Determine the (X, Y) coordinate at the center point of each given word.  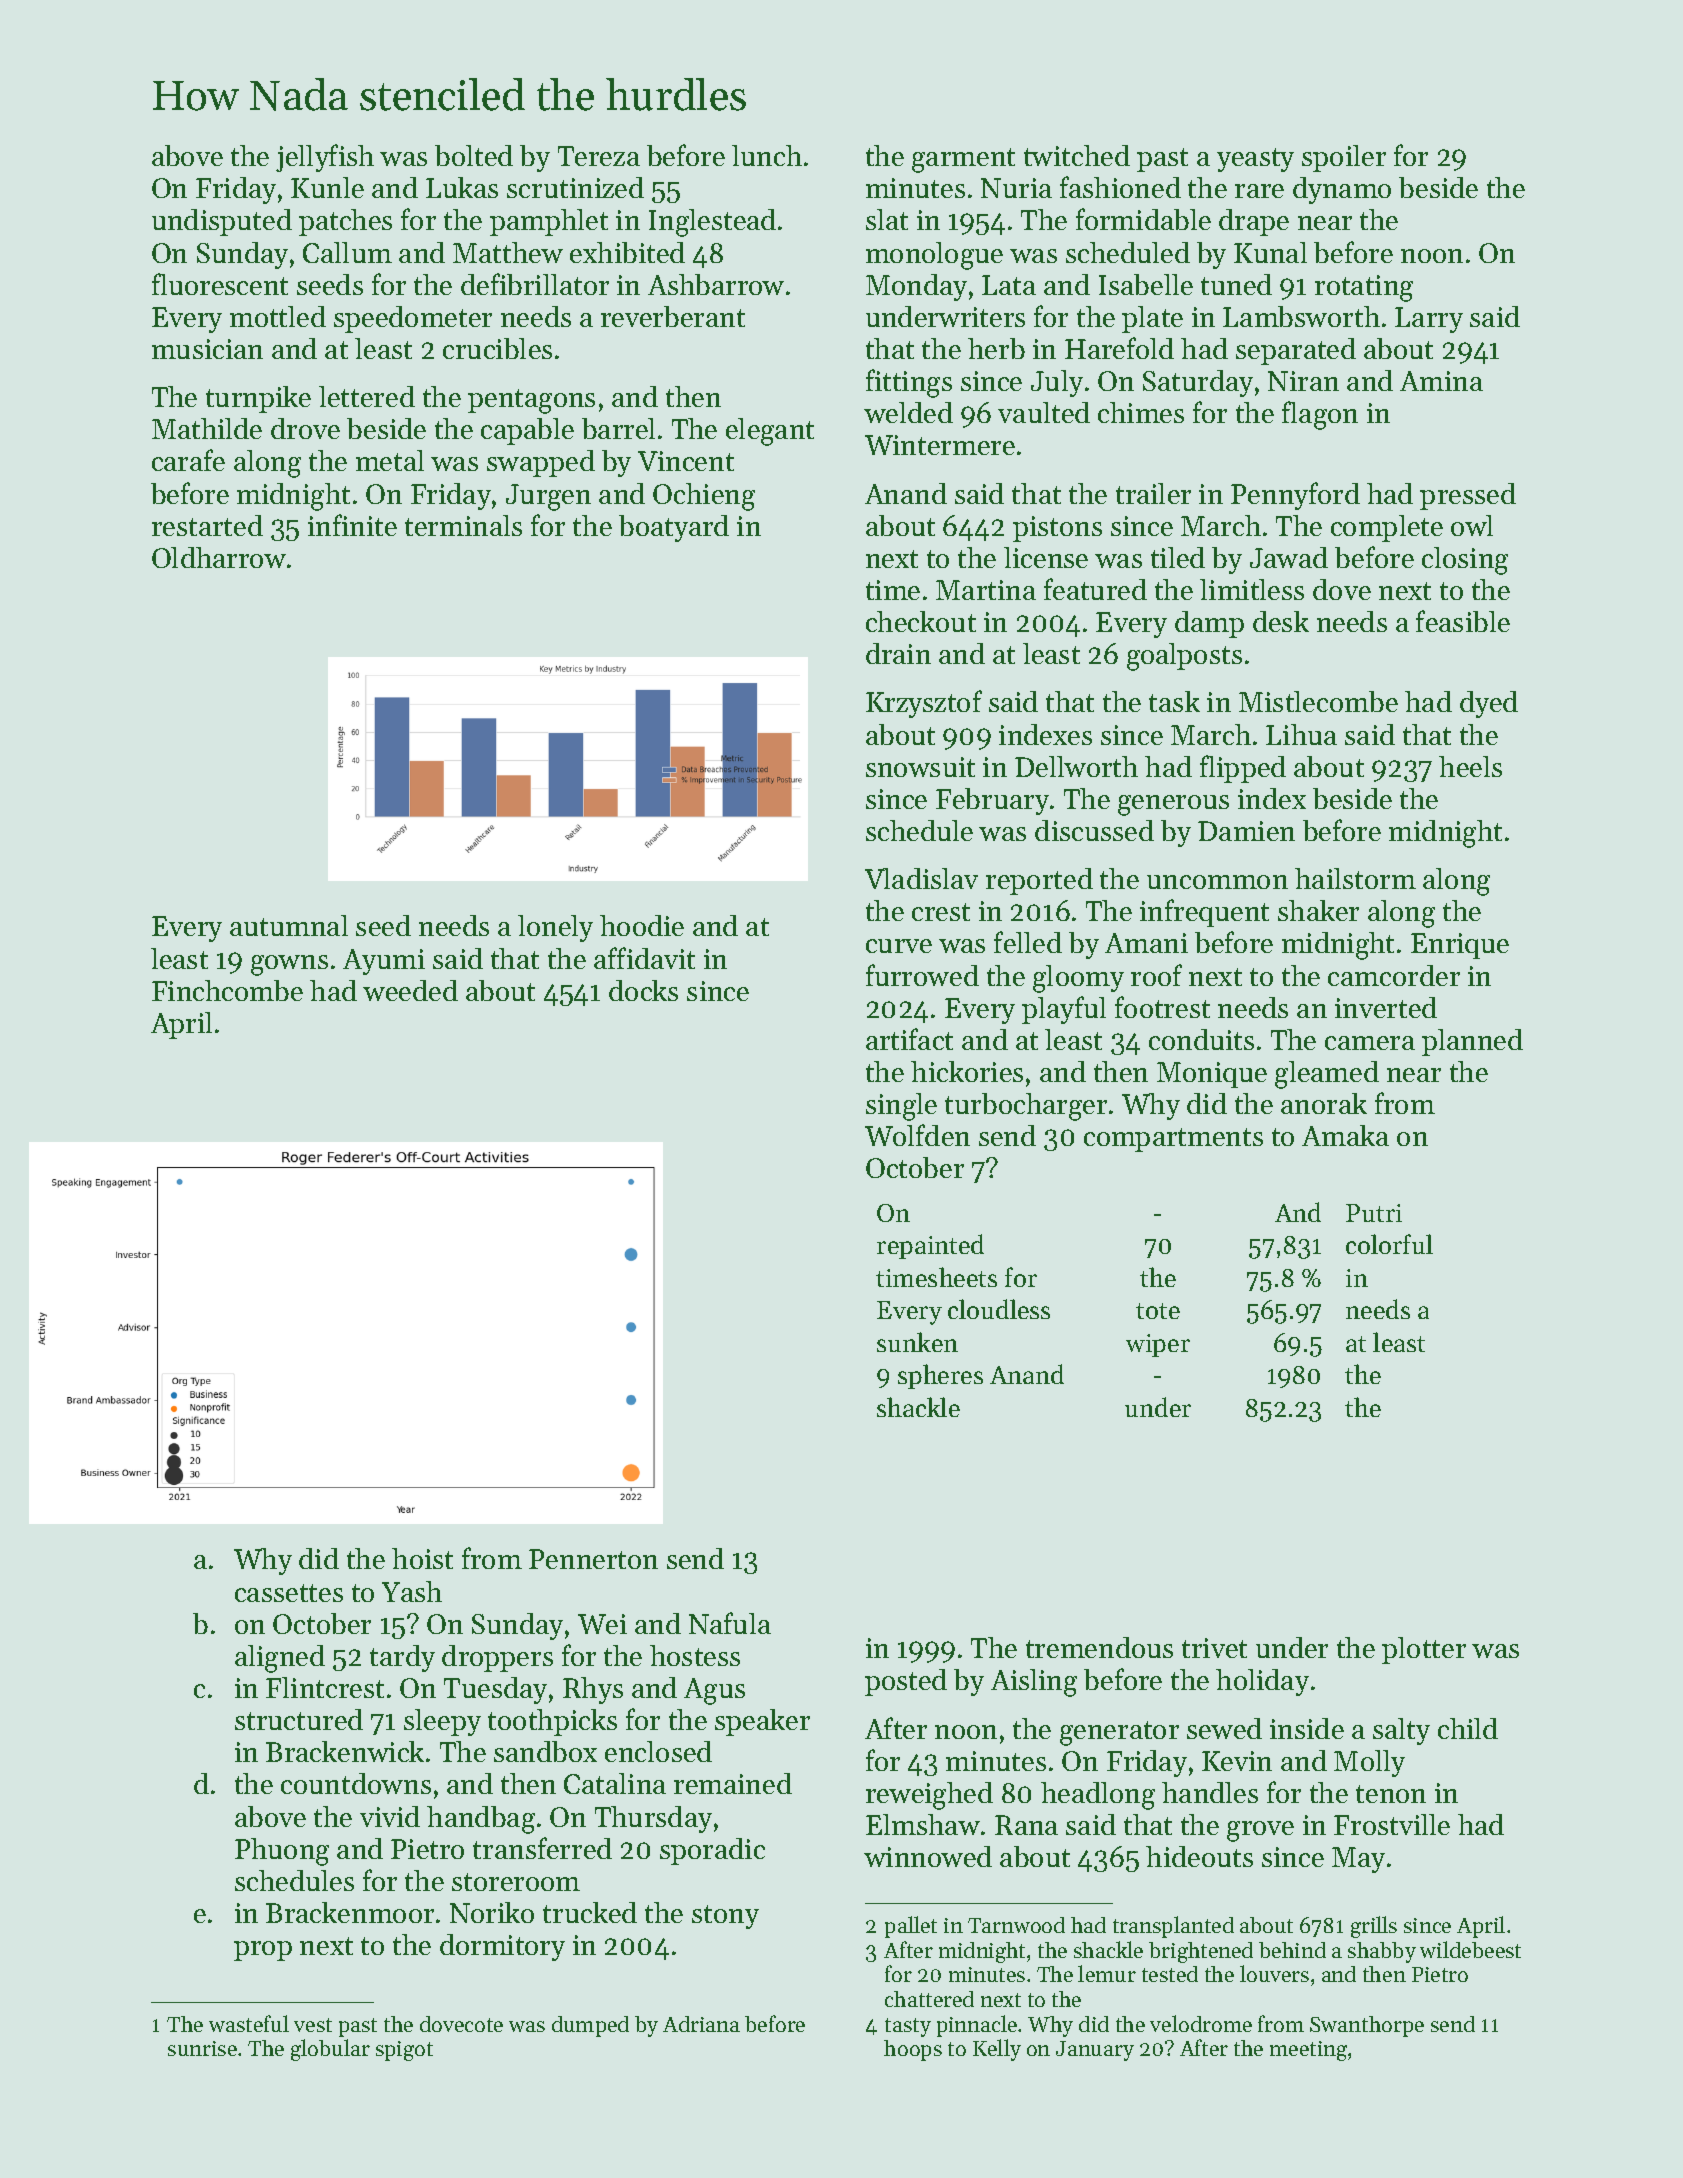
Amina (1441, 381)
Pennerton (593, 1559)
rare (1259, 191)
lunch (767, 155)
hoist (422, 1558)
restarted (207, 525)
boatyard (674, 528)
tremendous (1099, 1647)
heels (1470, 766)
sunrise (202, 2048)
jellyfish (325, 158)
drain (898, 653)
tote (1158, 1311)
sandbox (545, 1751)
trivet (1214, 1648)
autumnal (289, 925)
